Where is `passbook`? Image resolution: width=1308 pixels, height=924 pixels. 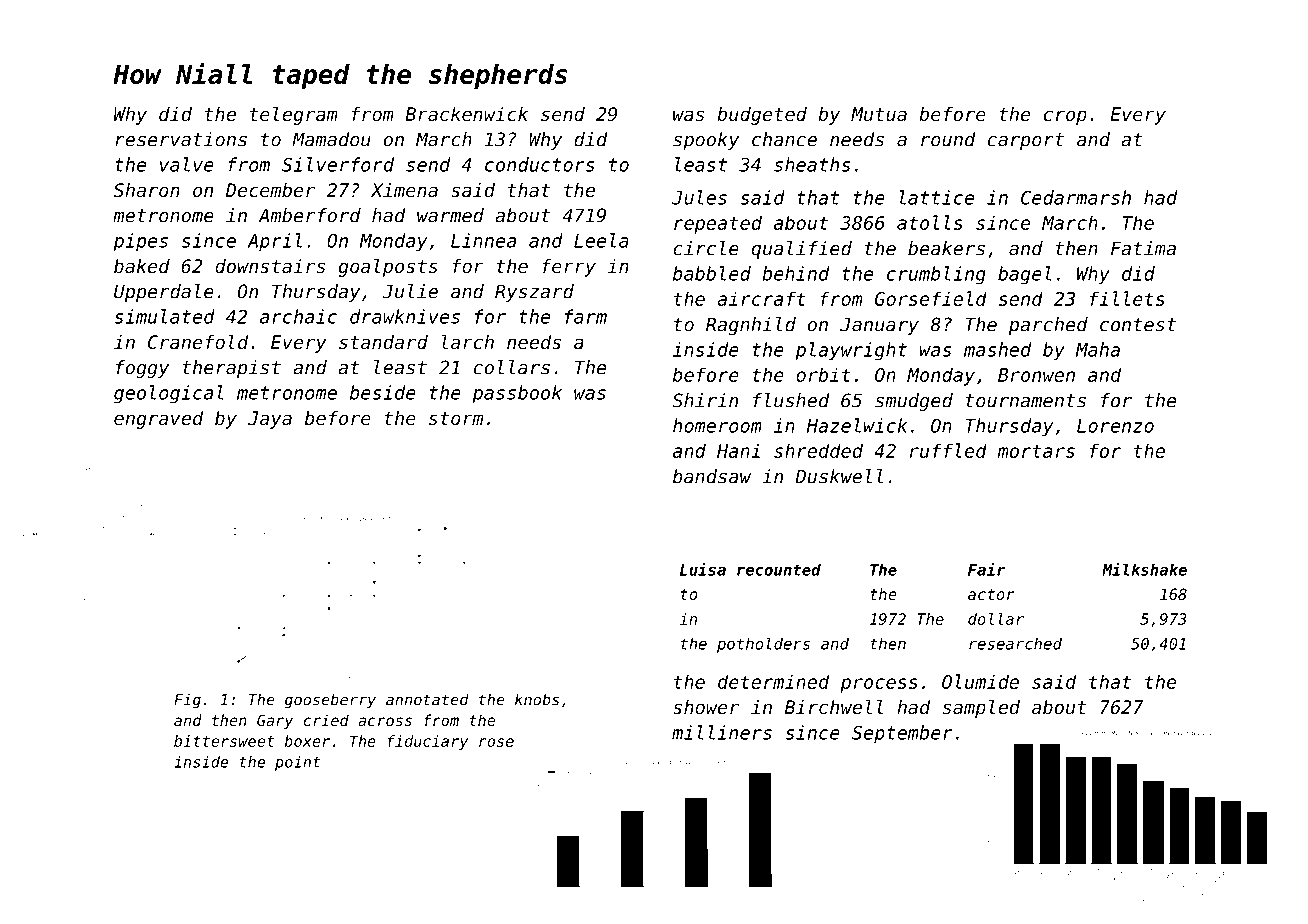
passbook is located at coordinates (517, 394).
